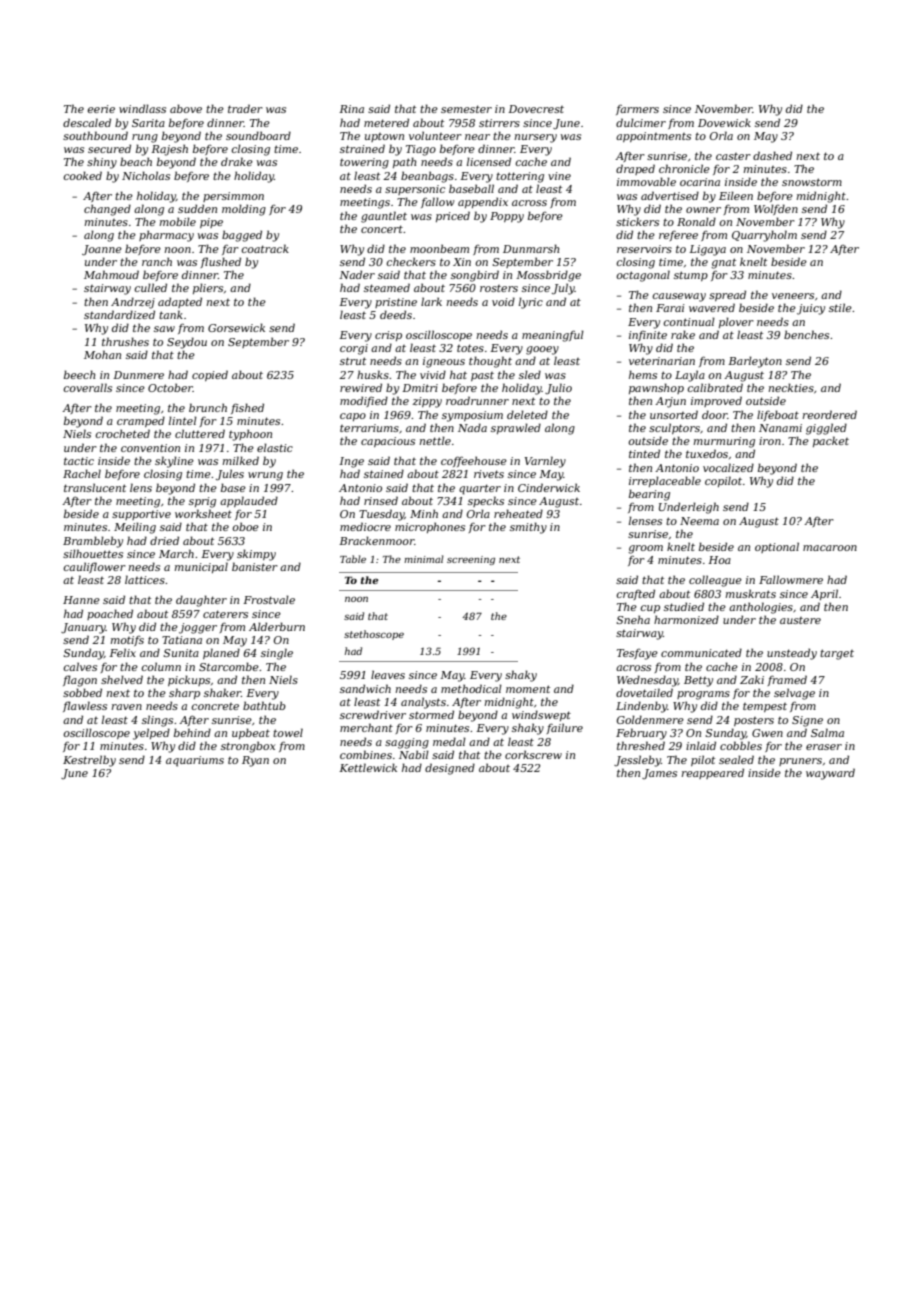  What do you see at coordinates (89, 761) in the screenshot?
I see `Kestrelby` at bounding box center [89, 761].
